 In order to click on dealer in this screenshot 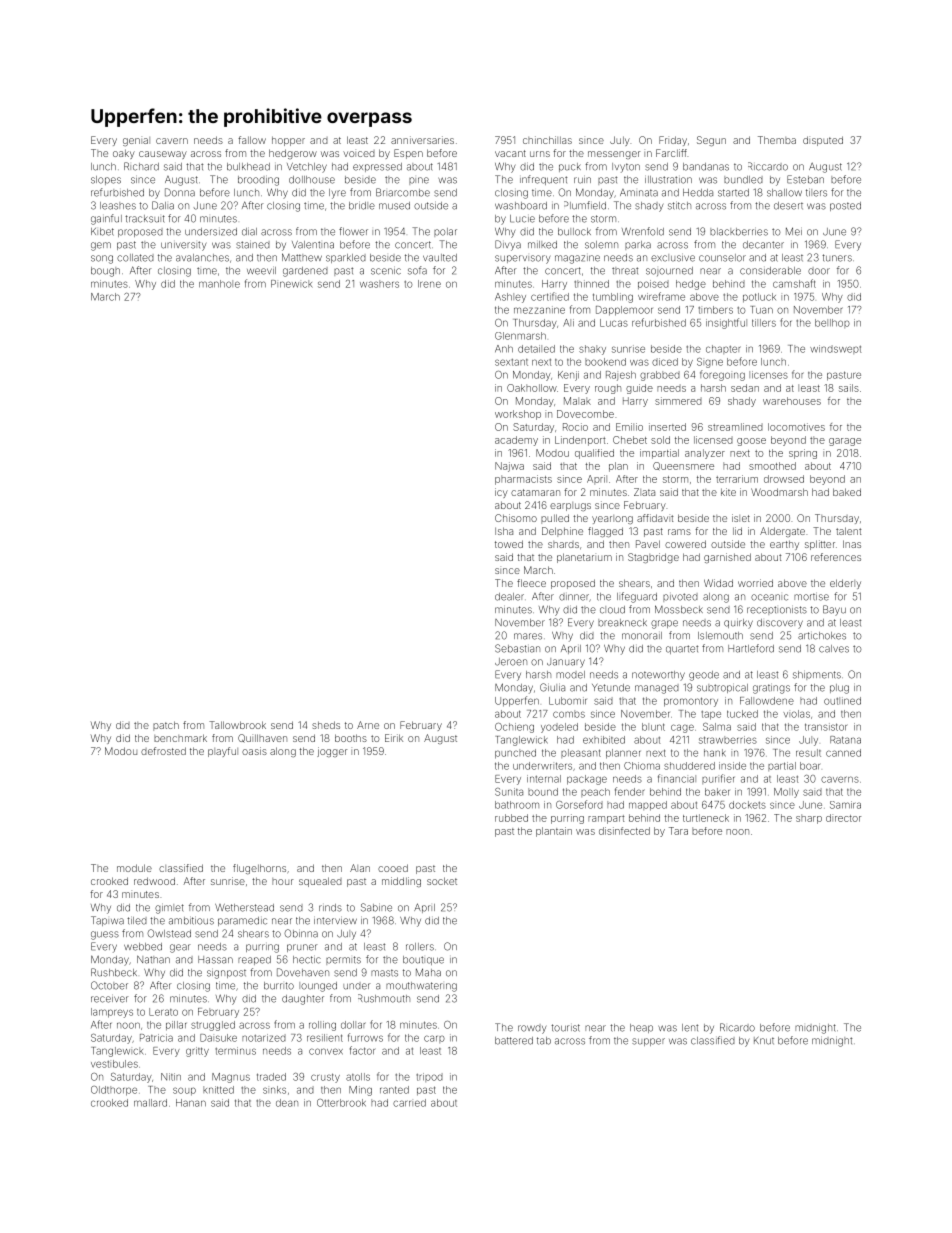, I will do `click(509, 597)`.
